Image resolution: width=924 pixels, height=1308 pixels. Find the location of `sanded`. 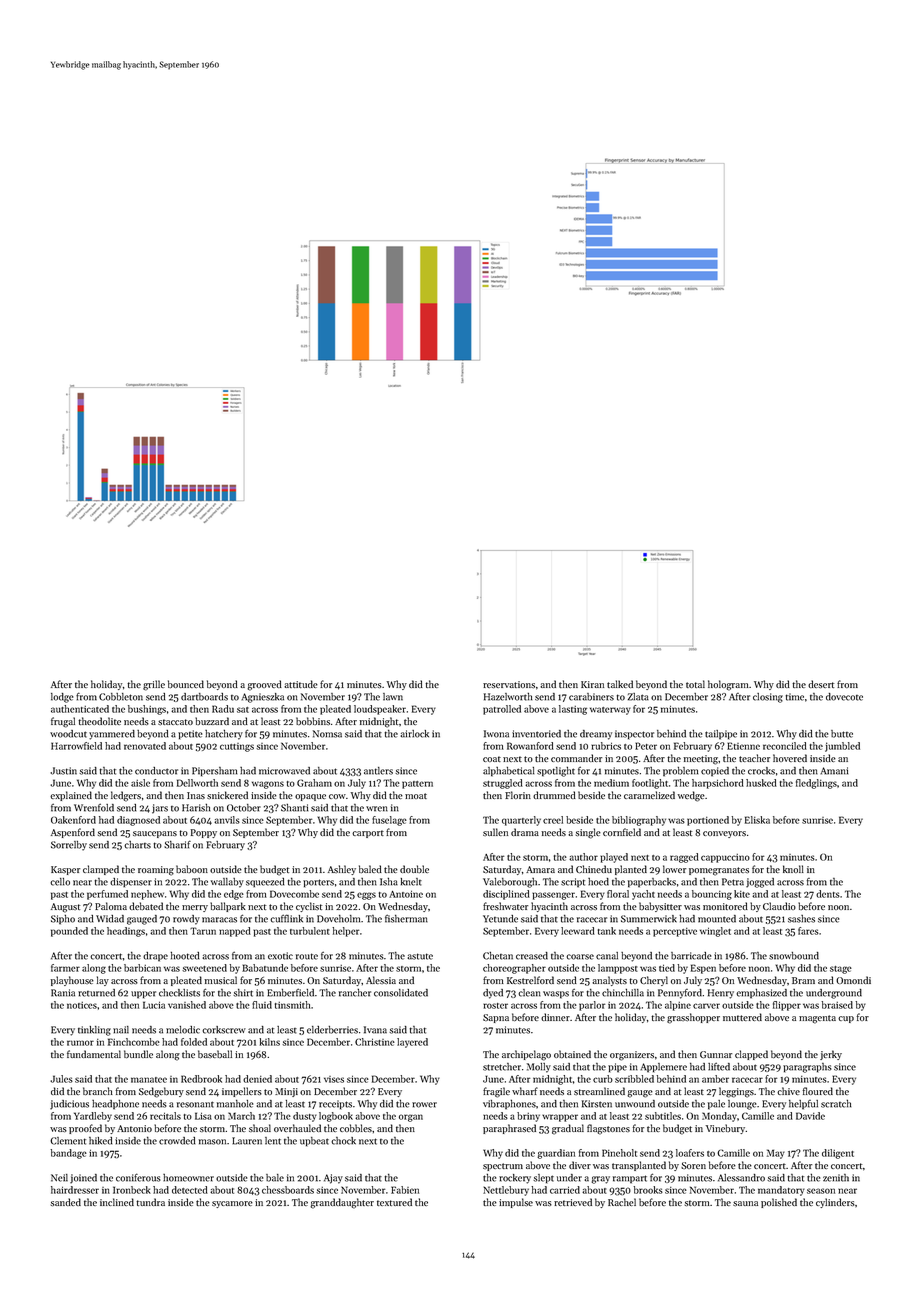

sanded is located at coordinates (66, 1202).
